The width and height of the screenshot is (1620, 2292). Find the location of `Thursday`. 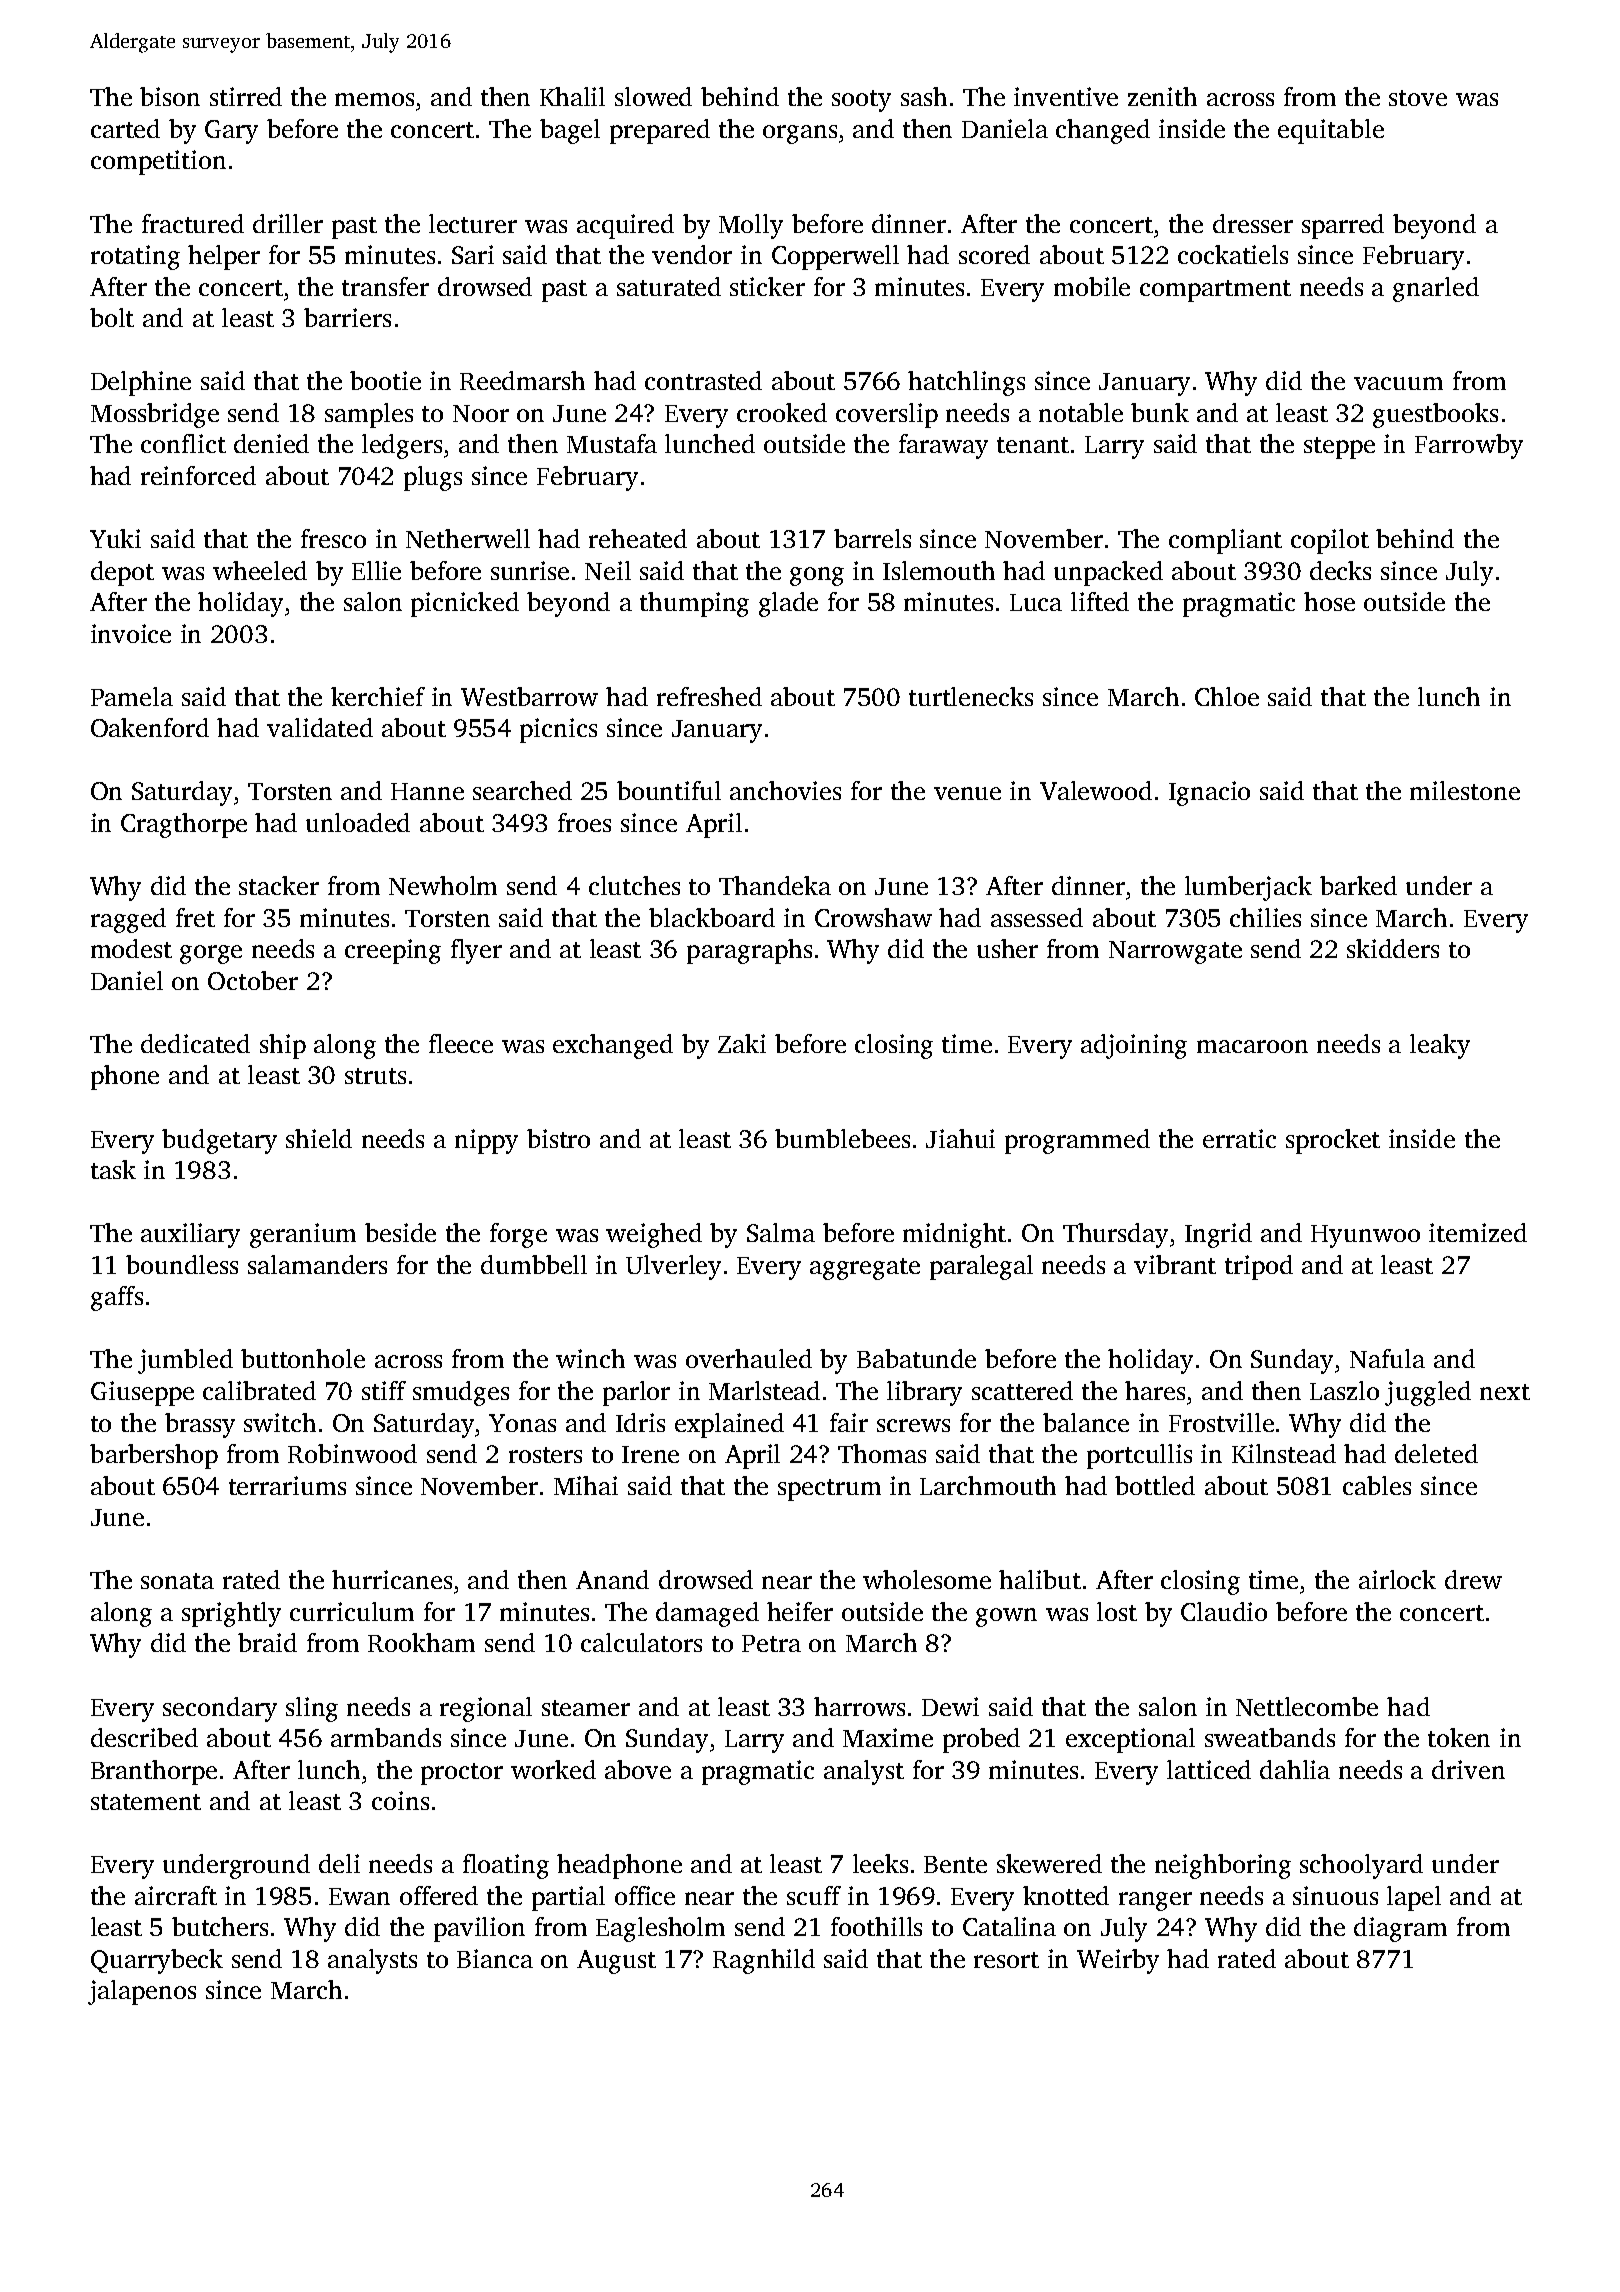

Thursday is located at coordinates (1115, 1235).
